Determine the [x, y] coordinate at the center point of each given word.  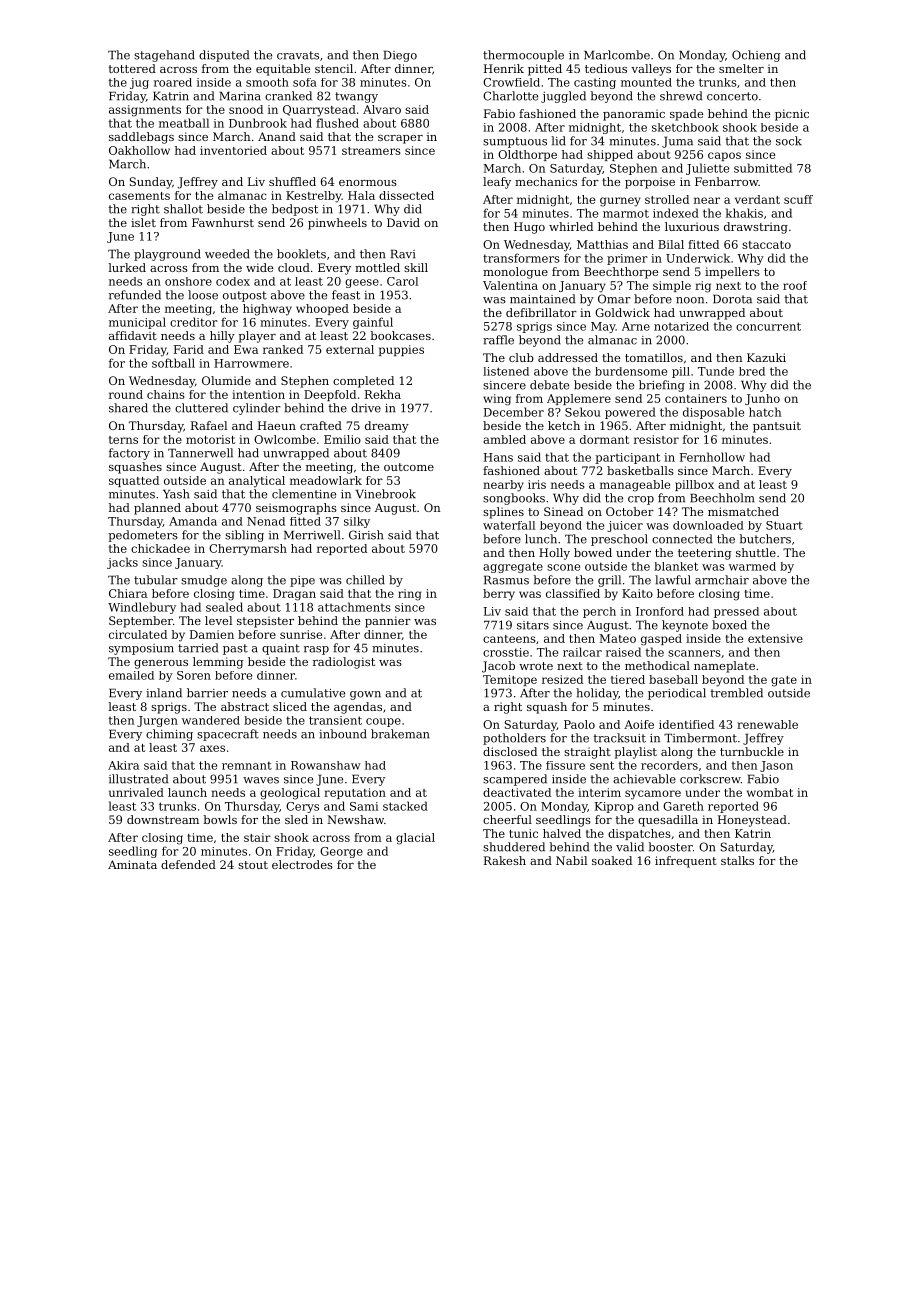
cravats [298, 55]
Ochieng [756, 56]
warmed [752, 566]
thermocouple [523, 56]
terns [123, 440]
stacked [405, 806]
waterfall [509, 525]
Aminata [132, 864]
